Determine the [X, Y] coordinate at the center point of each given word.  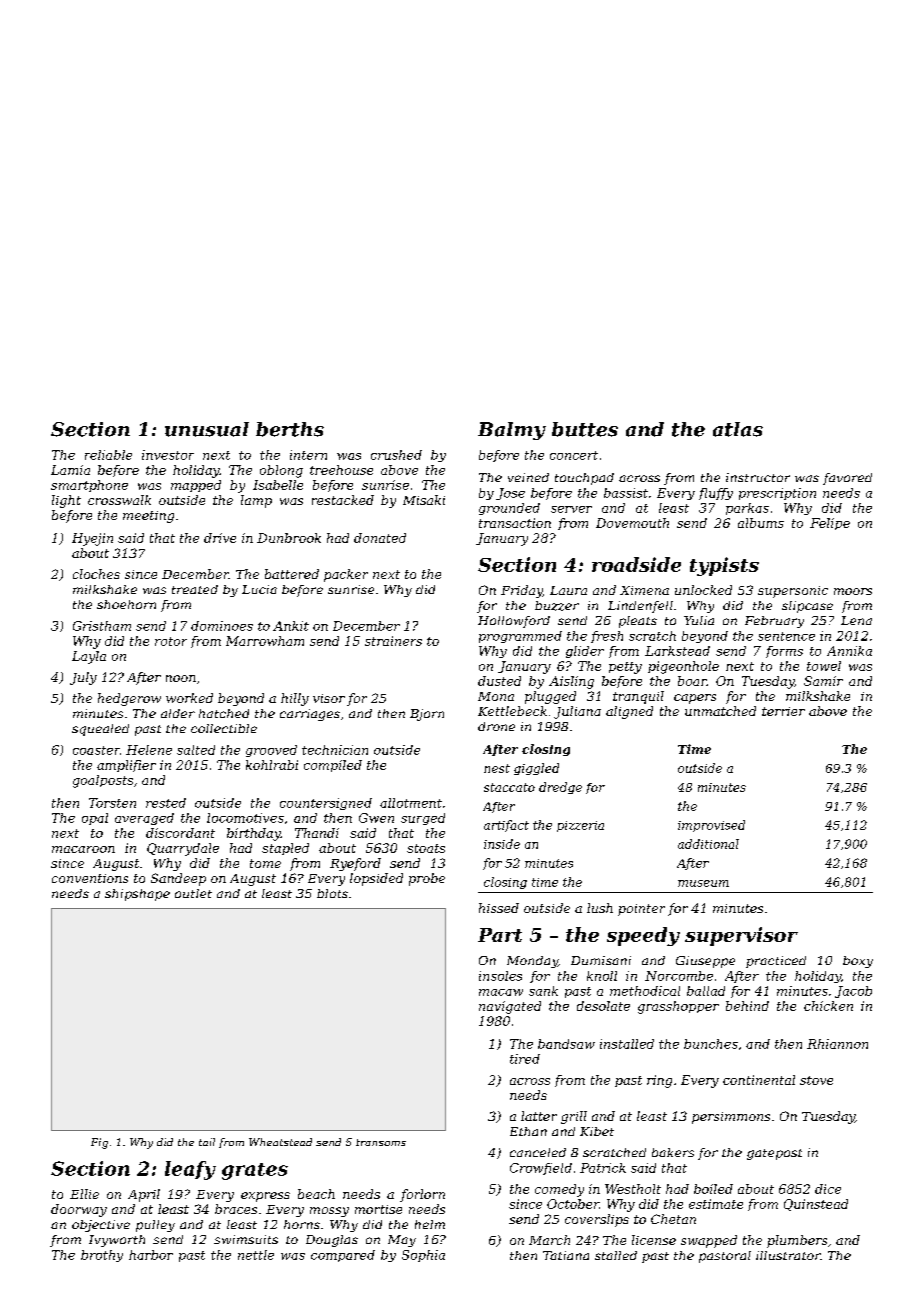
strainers [393, 641]
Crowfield [541, 1169]
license [654, 1240]
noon [181, 678]
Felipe [830, 524]
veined [528, 477]
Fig [99, 1143]
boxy [858, 962]
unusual [207, 429]
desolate [603, 1006]
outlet [193, 893]
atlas [738, 429]
